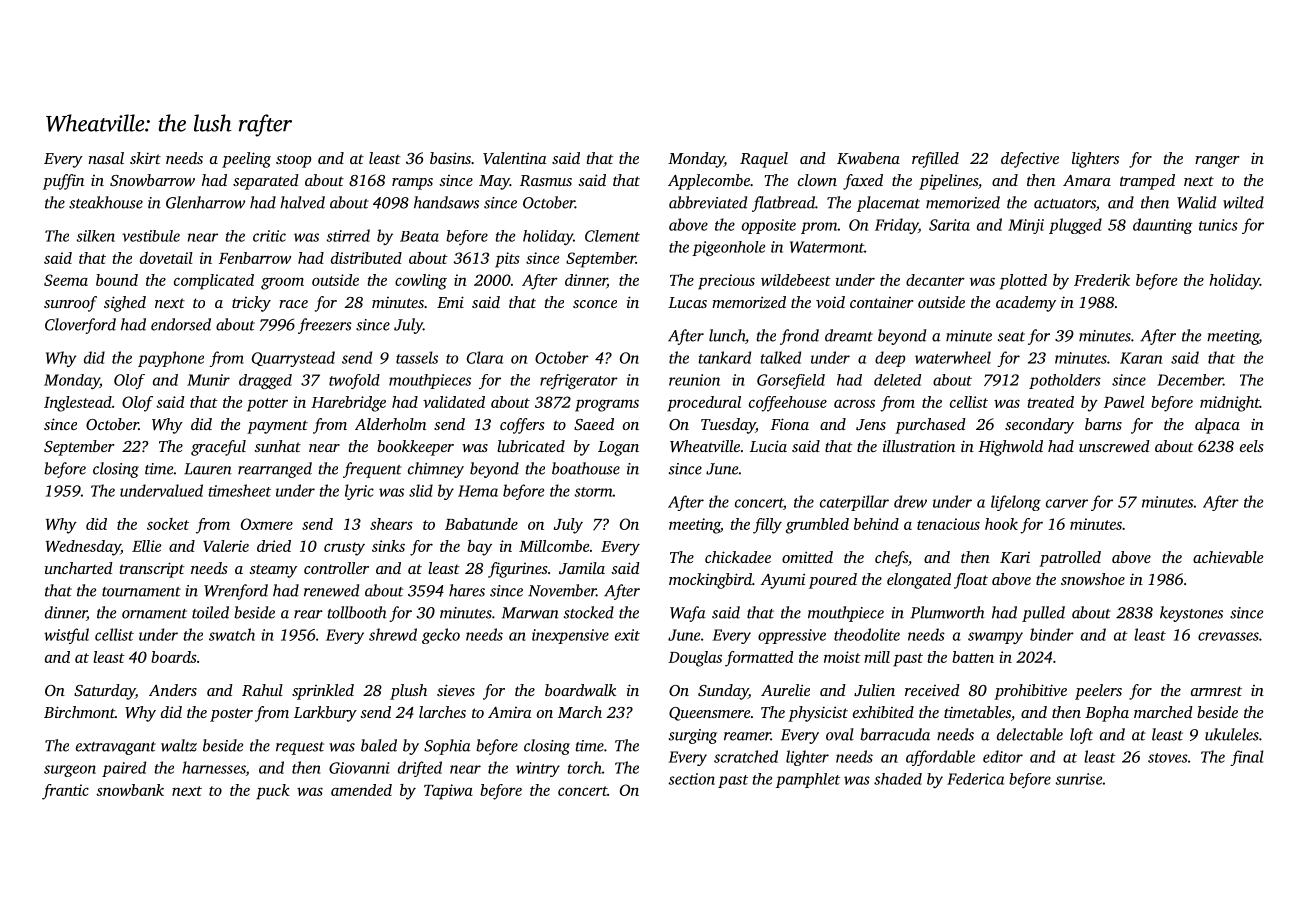 The width and height of the image is (1308, 924). I want to click on dovetail, so click(166, 258).
